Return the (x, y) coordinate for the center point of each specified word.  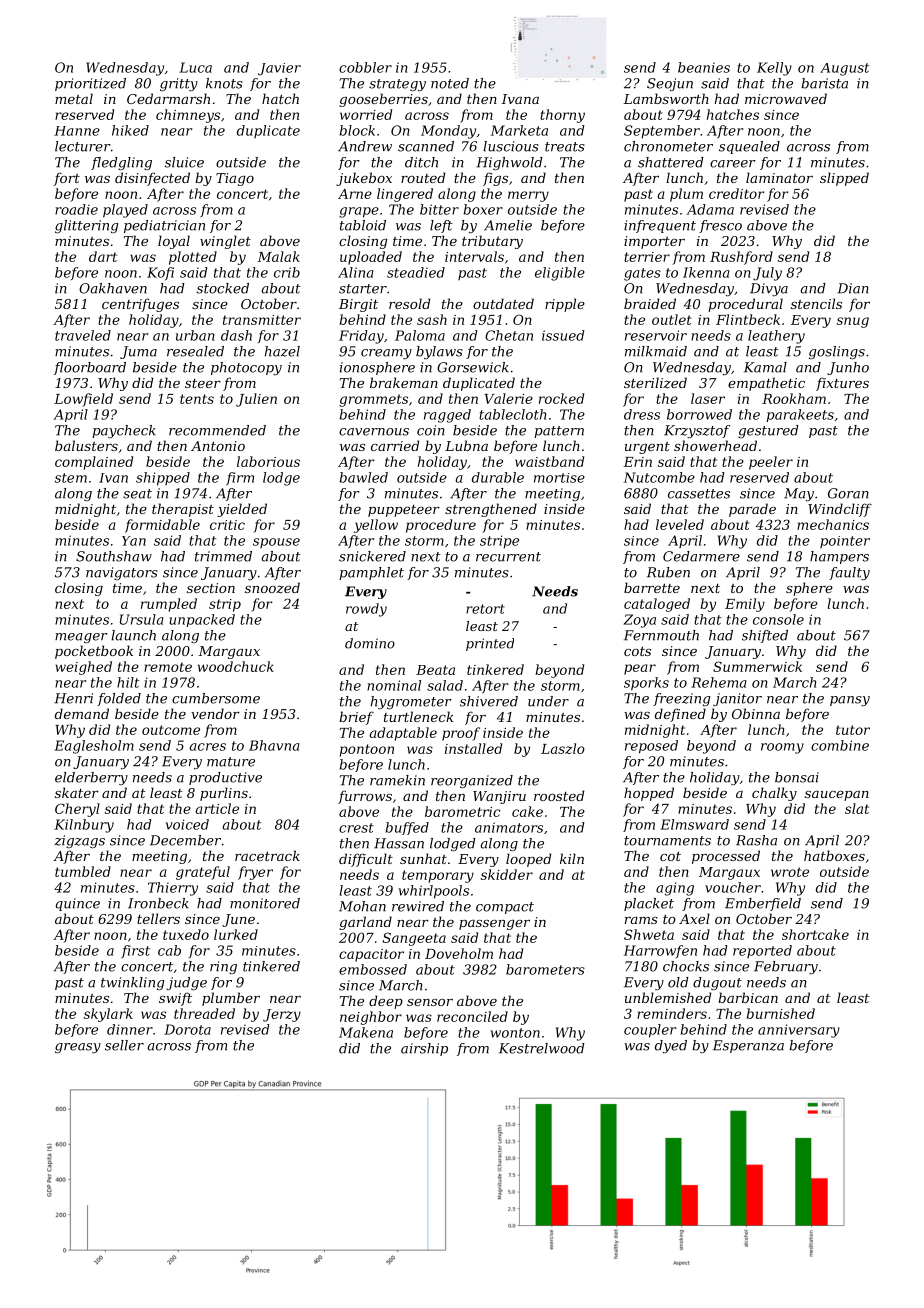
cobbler (365, 67)
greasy (78, 1048)
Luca (195, 67)
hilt (128, 682)
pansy (850, 701)
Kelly (774, 69)
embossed (373, 969)
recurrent (508, 557)
